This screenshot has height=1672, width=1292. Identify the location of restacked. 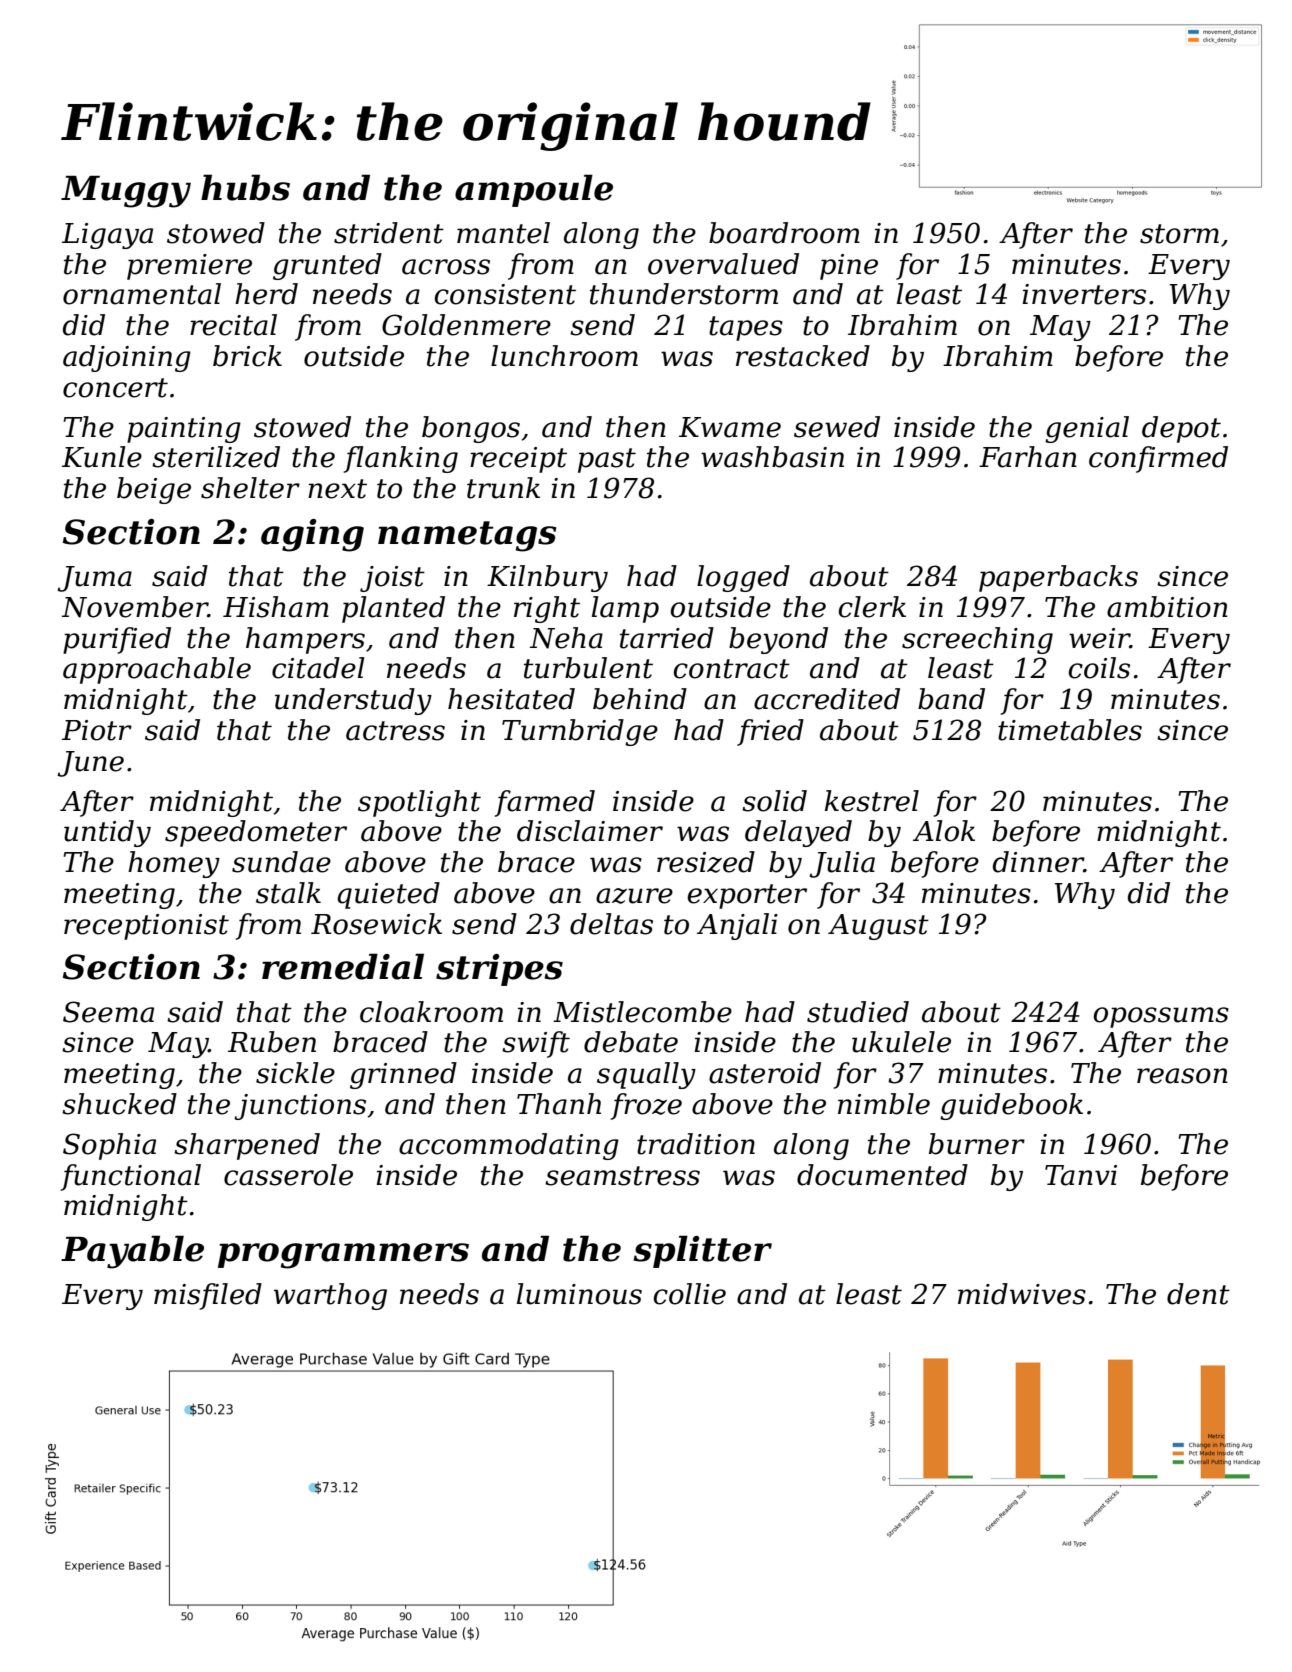
(803, 356).
